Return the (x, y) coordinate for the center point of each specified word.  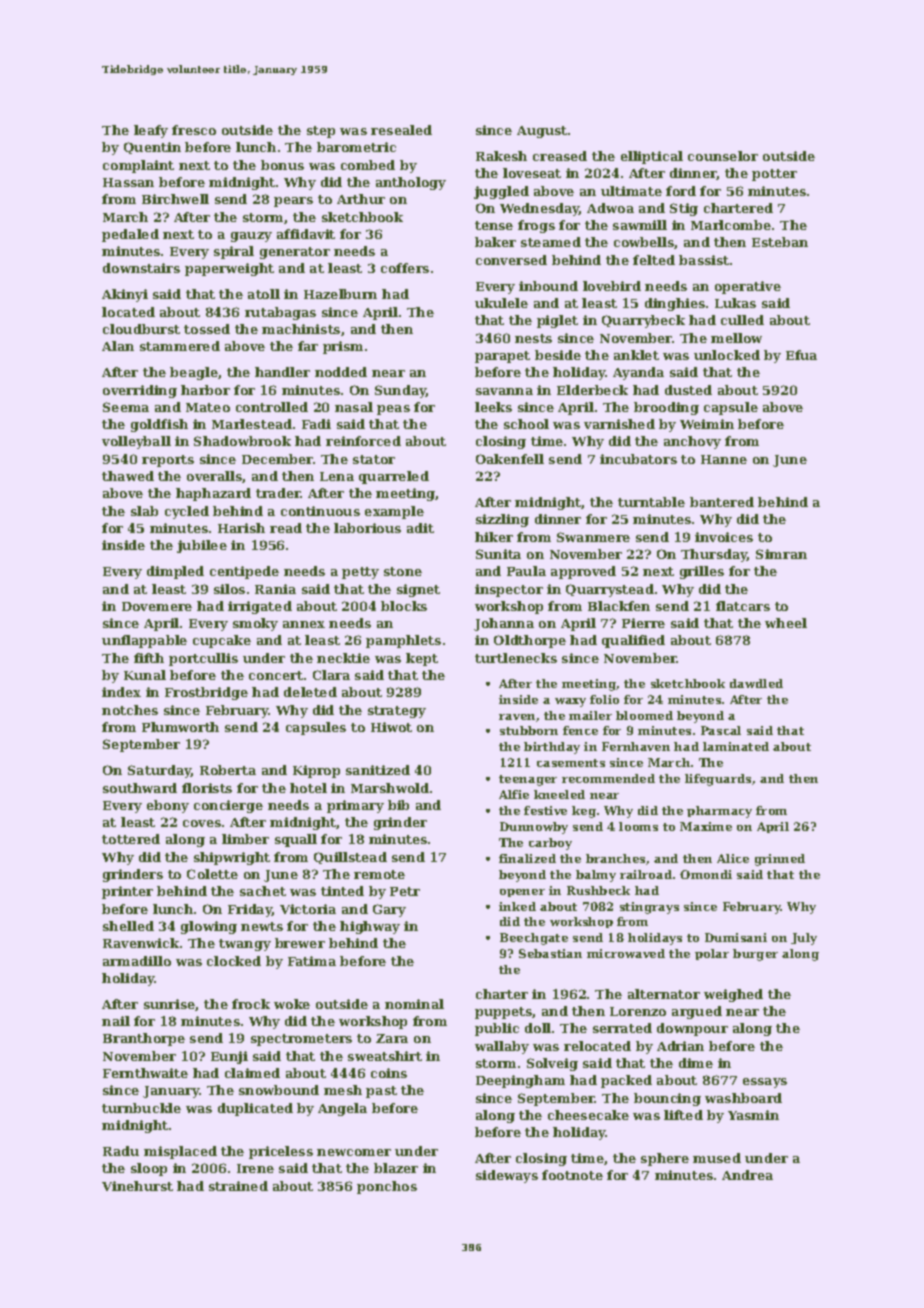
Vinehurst (137, 1186)
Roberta (228, 770)
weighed (733, 995)
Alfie (514, 794)
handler (282, 372)
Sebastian (550, 953)
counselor (723, 156)
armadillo (137, 961)
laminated (736, 746)
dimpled (175, 572)
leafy (151, 131)
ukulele (501, 303)
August (542, 132)
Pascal (721, 730)
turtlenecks (516, 658)
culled (742, 320)
